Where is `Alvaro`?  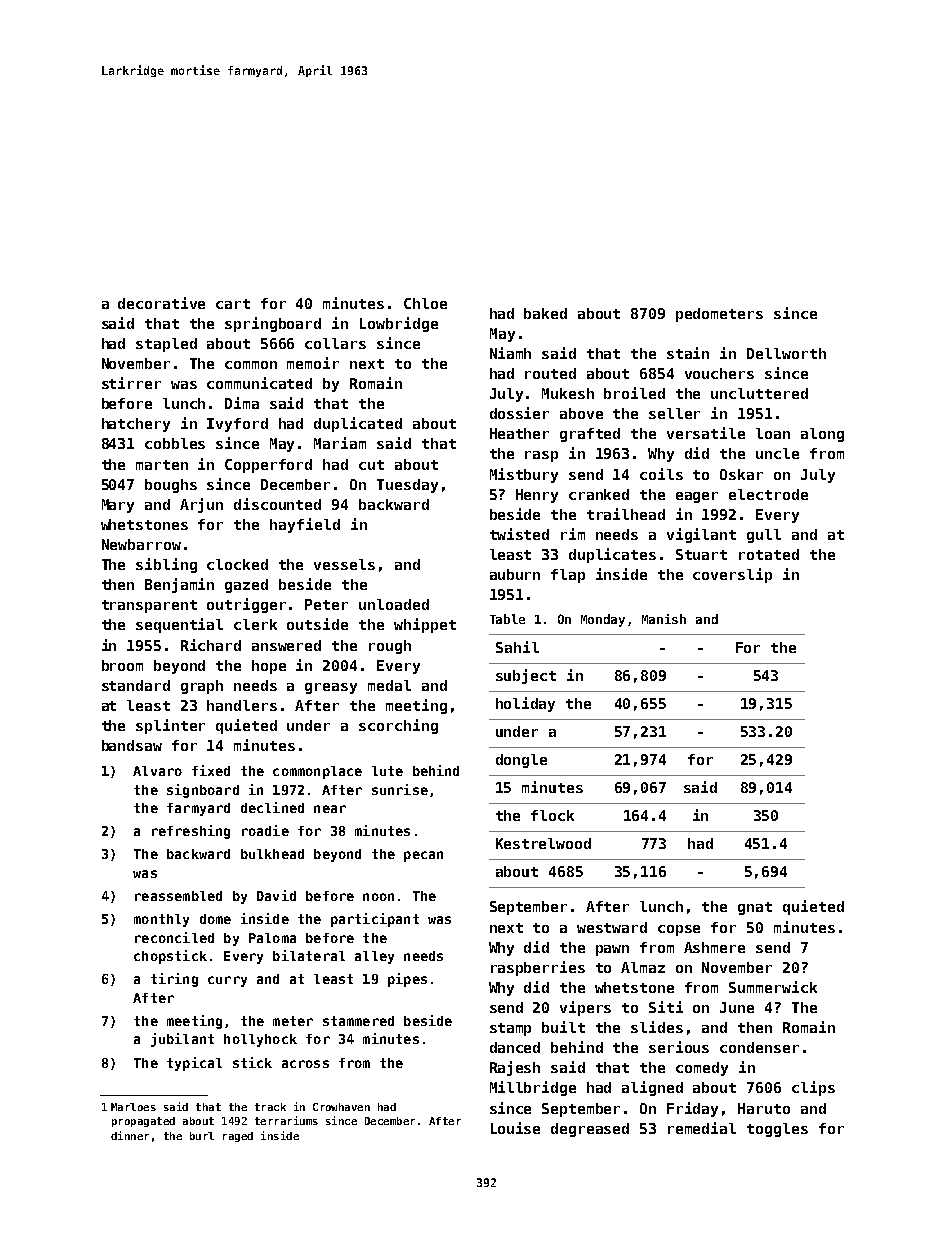
Alvaro is located at coordinates (157, 771).
